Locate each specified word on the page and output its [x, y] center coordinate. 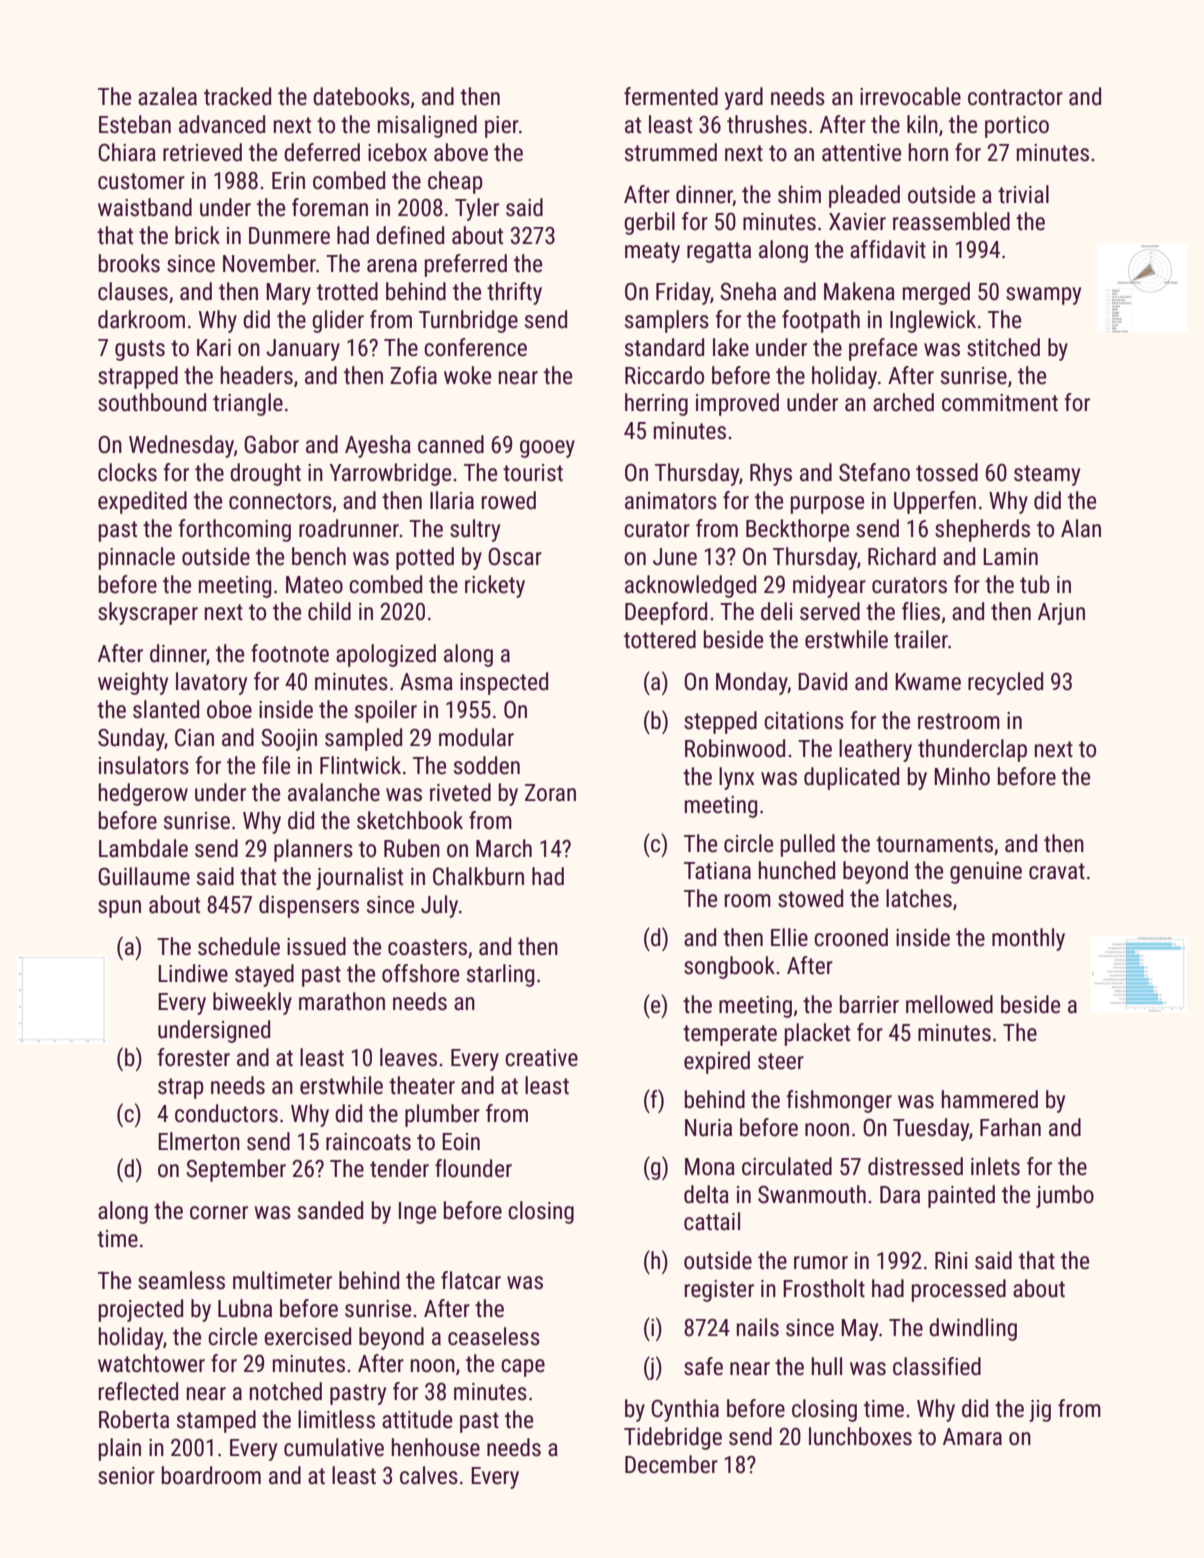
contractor [1015, 97]
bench [319, 556]
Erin [288, 180]
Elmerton [199, 1141]
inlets [995, 1166]
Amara [972, 1437]
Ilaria [452, 500]
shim [799, 194]
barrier [869, 1004]
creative [541, 1058]
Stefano [874, 472]
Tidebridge [673, 1438]
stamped [216, 1421]
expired [717, 1062]
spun [119, 909]
